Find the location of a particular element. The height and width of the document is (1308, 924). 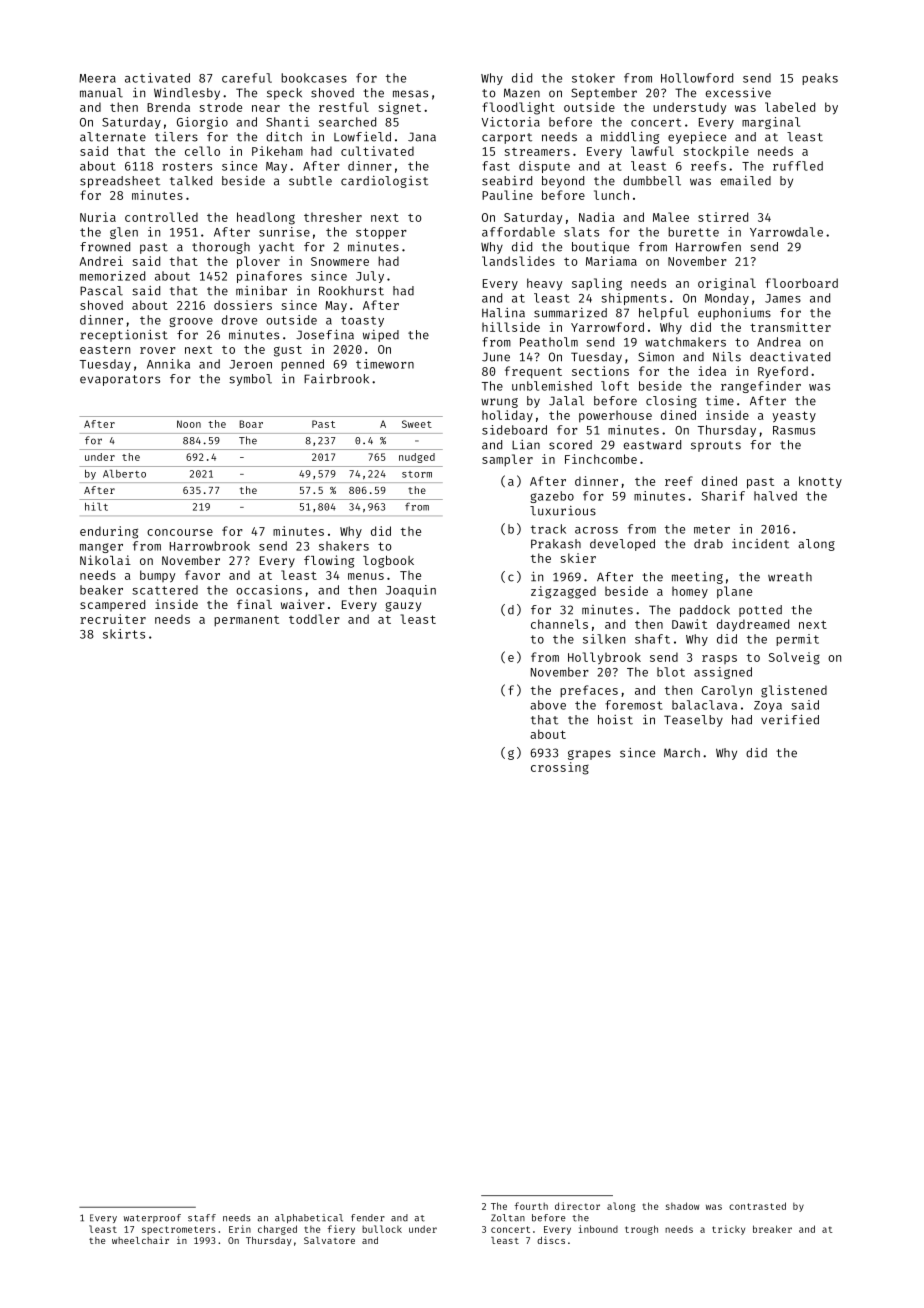

scattered is located at coordinates (165, 590).
